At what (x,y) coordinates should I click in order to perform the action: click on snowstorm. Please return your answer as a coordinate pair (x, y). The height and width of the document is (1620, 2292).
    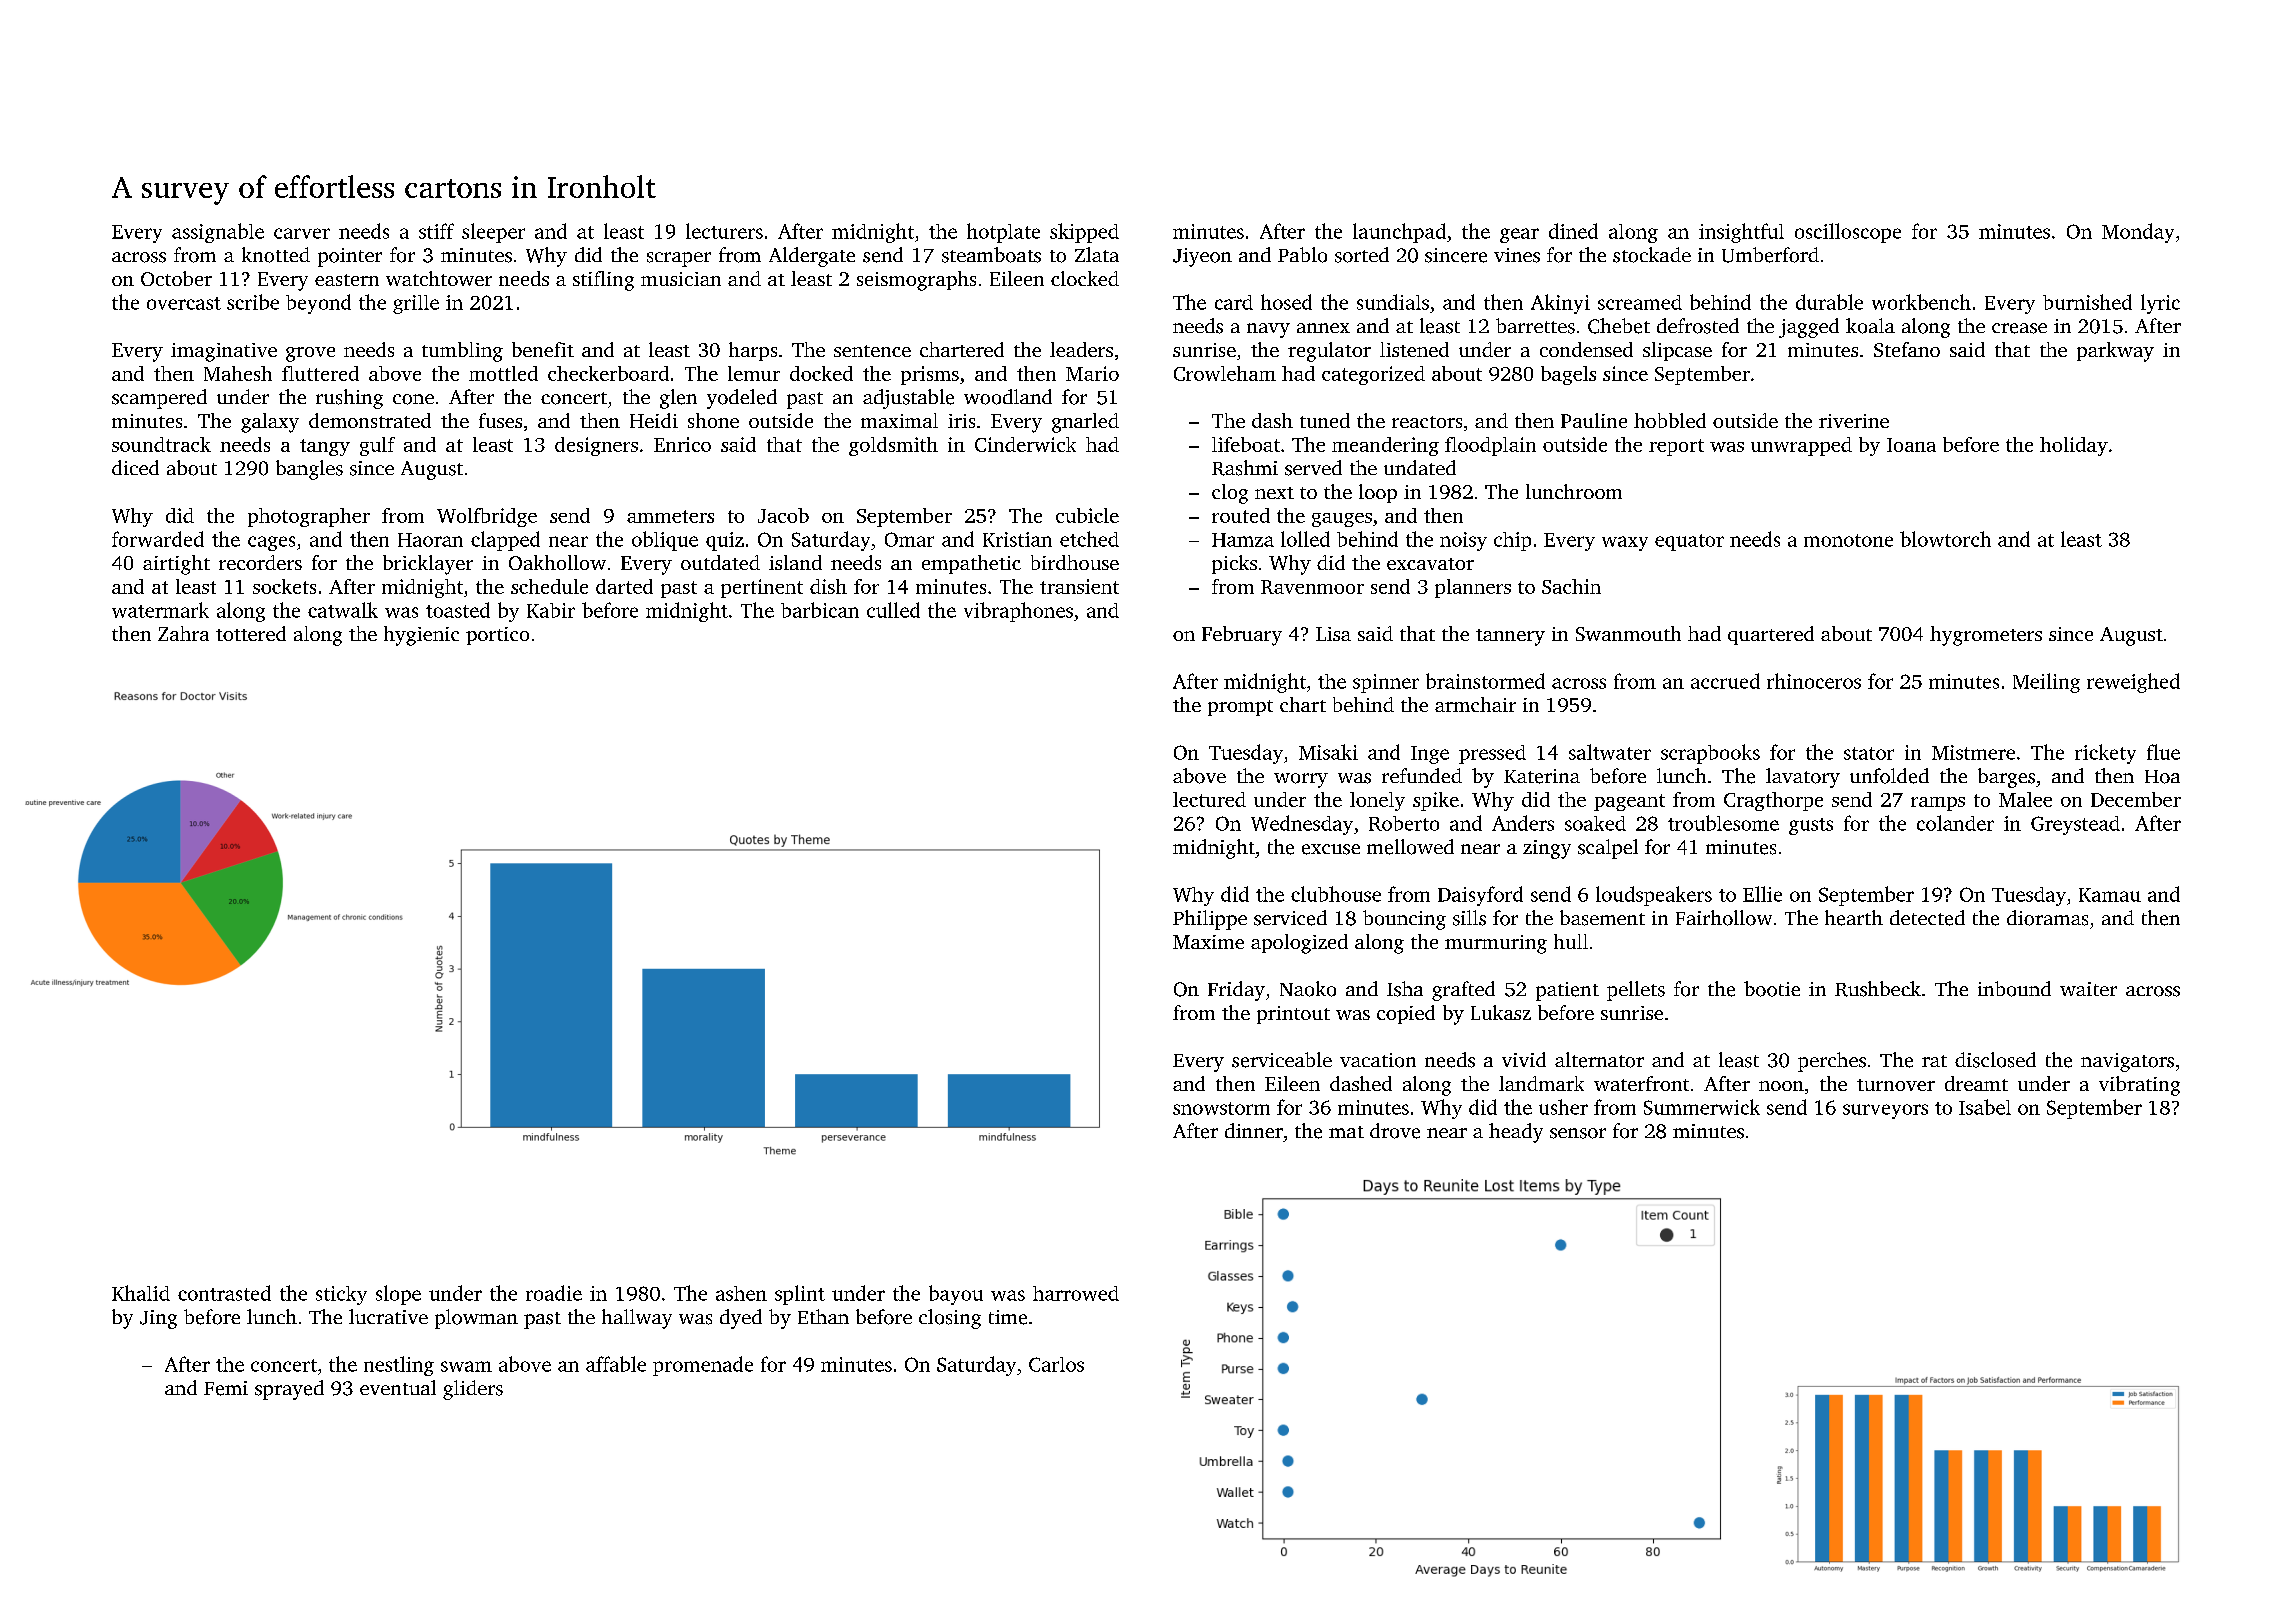
    Looking at the image, I should click on (1221, 1108).
